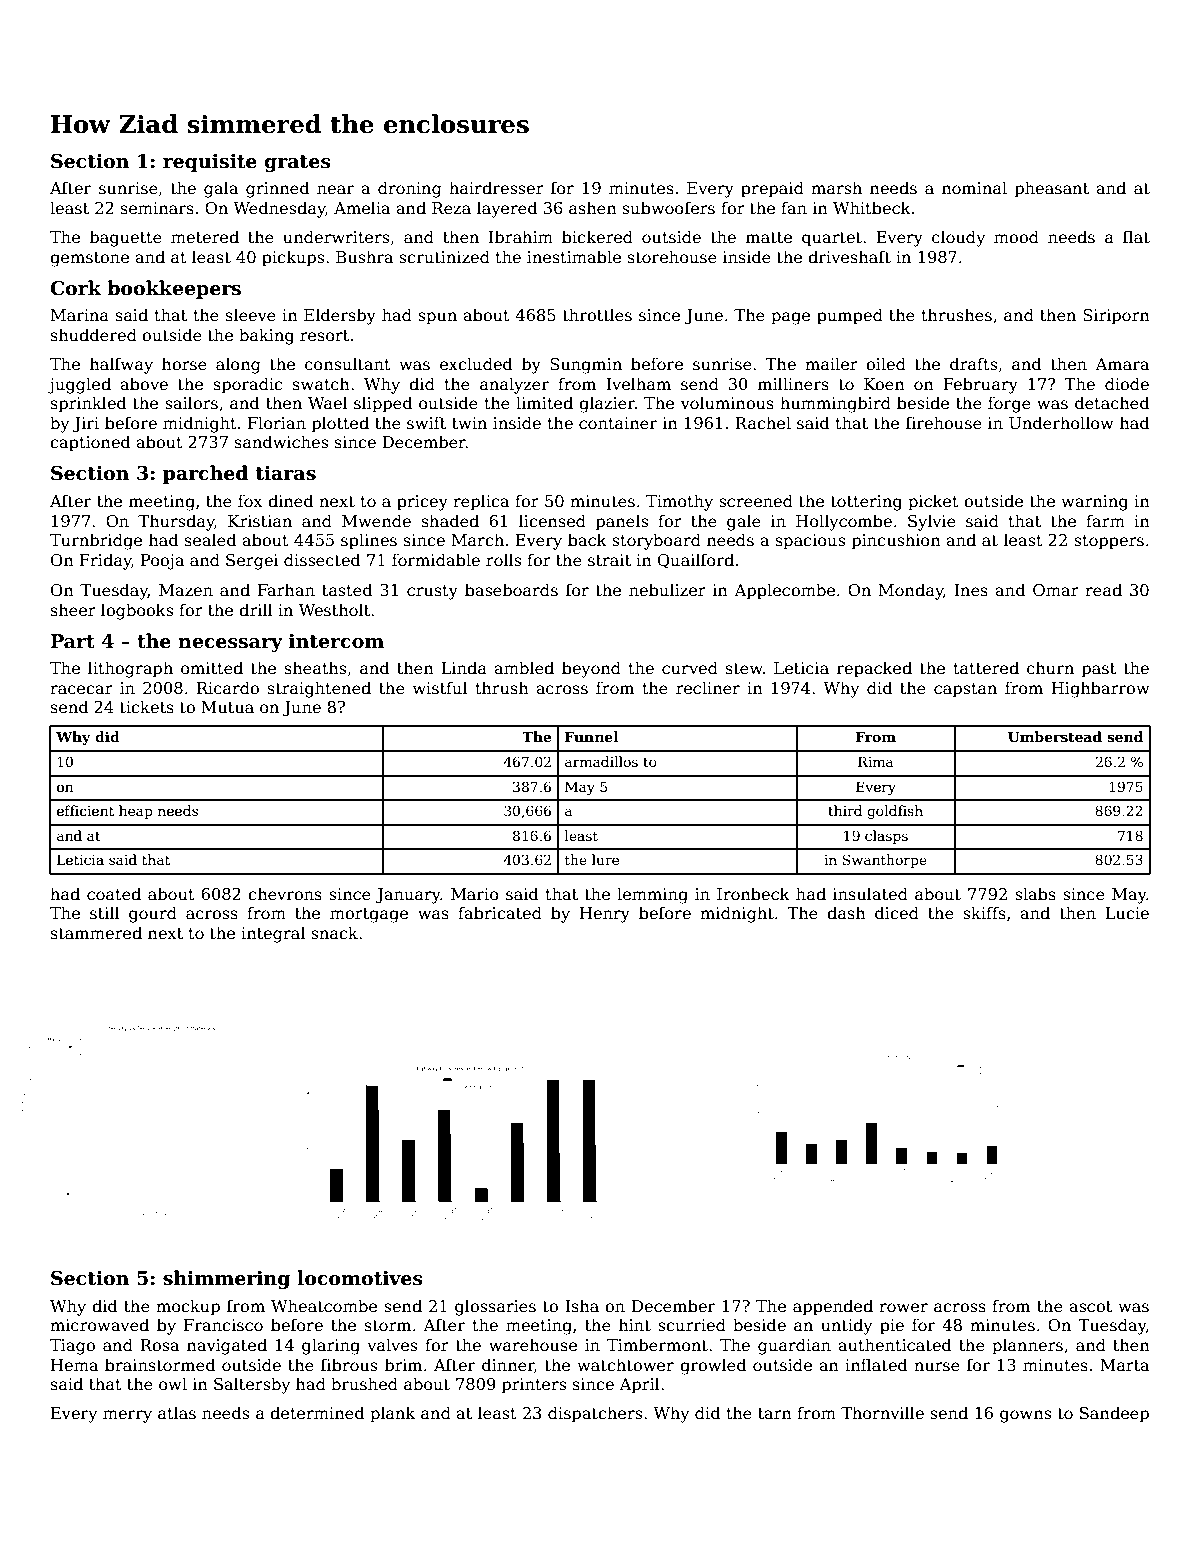 This screenshot has width=1200, height=1552. What do you see at coordinates (159, 1345) in the screenshot?
I see `Rosa` at bounding box center [159, 1345].
